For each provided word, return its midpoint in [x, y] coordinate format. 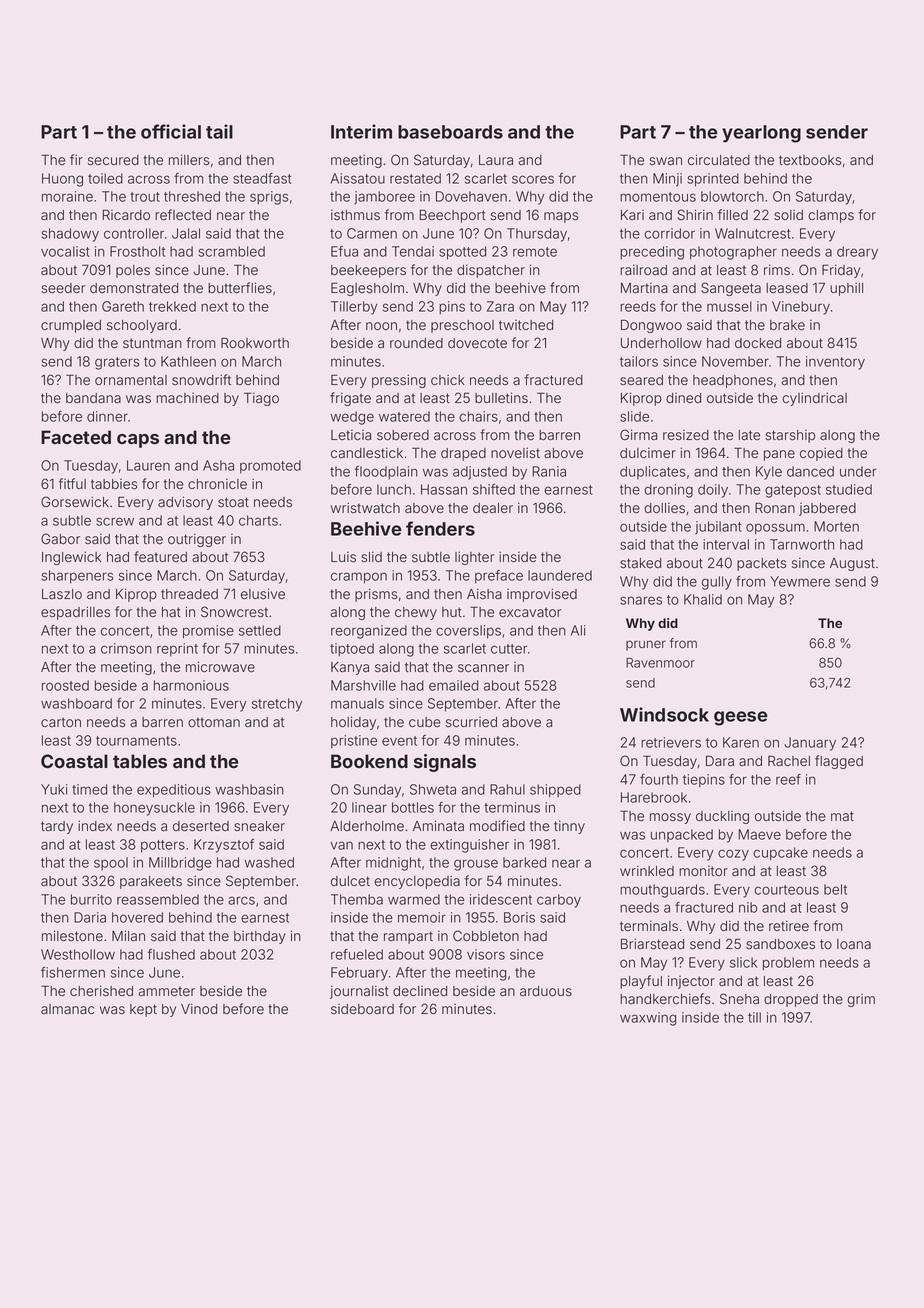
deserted [201, 826]
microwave [220, 667]
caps [138, 441]
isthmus [355, 214]
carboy [559, 901]
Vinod [199, 1008]
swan [665, 161]
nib [748, 907]
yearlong [761, 134]
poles [133, 271]
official [171, 131]
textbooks [810, 160]
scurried [471, 722]
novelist [515, 453]
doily [713, 491]
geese [741, 718]
